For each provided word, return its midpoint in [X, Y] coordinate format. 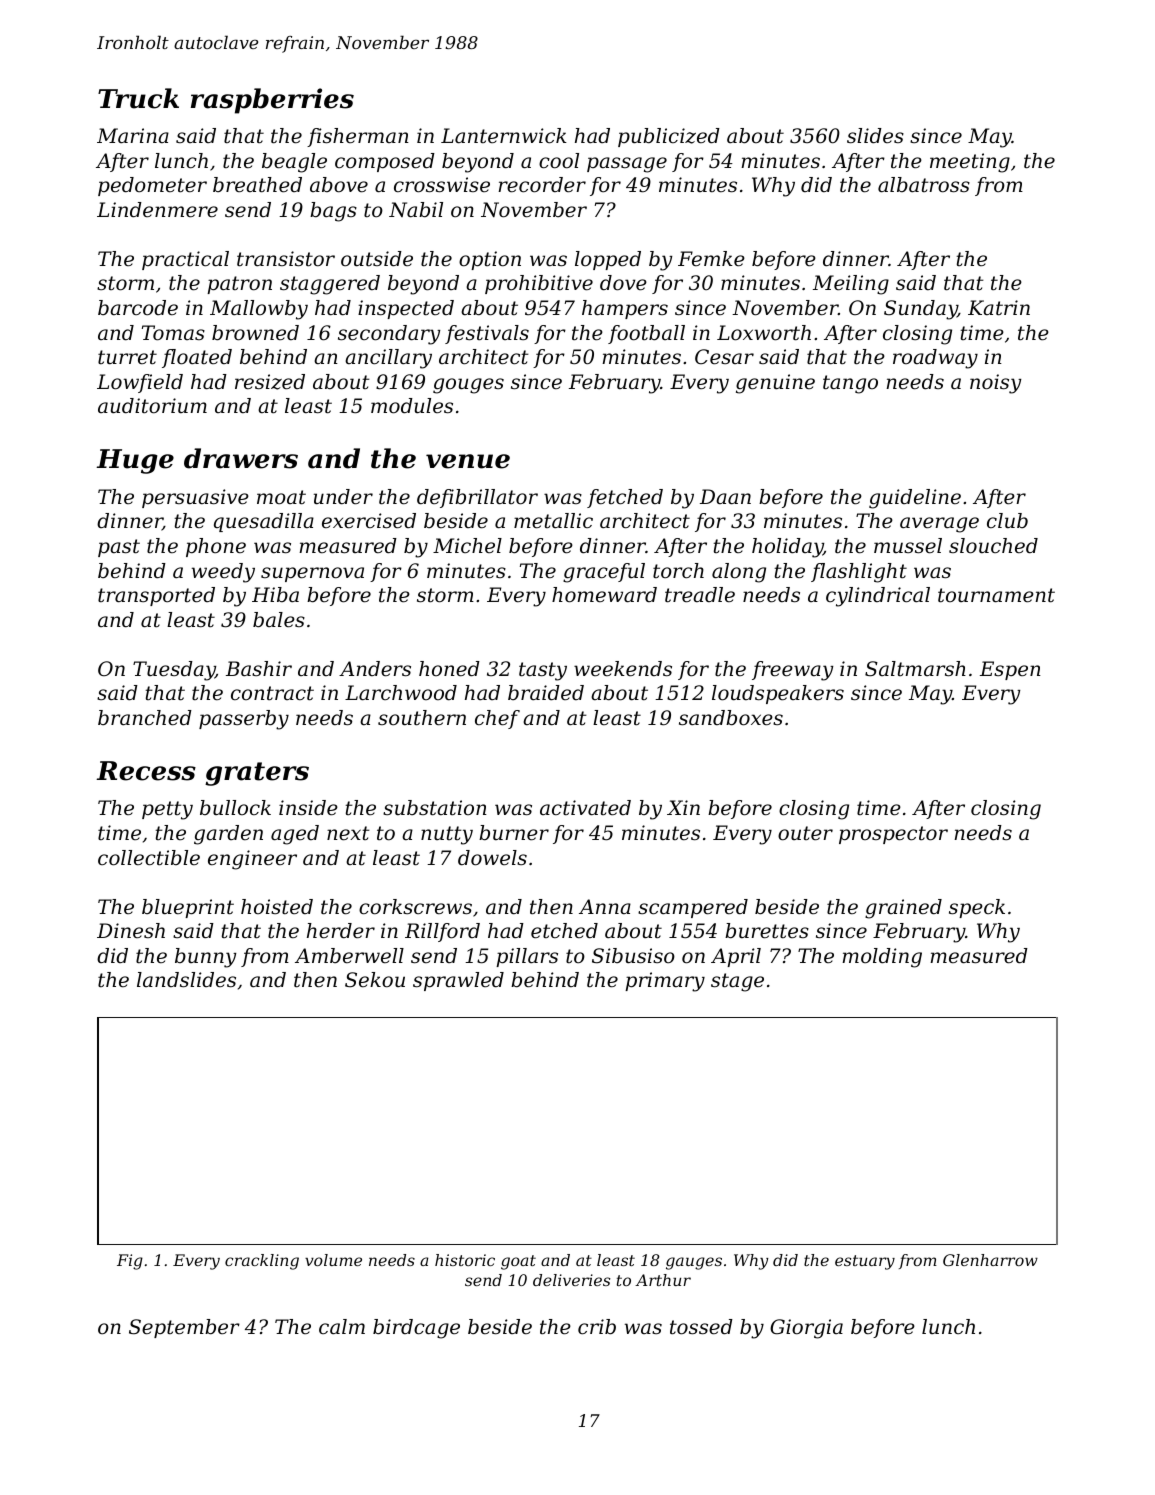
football [646, 334]
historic [465, 1260]
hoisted [277, 907]
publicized [669, 137]
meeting [970, 163]
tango [850, 384]
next [348, 833]
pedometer [152, 186]
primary [665, 982]
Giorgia [806, 1329]
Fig [130, 1262]
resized [270, 382]
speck [977, 908]
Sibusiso [633, 956]
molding [882, 958]
